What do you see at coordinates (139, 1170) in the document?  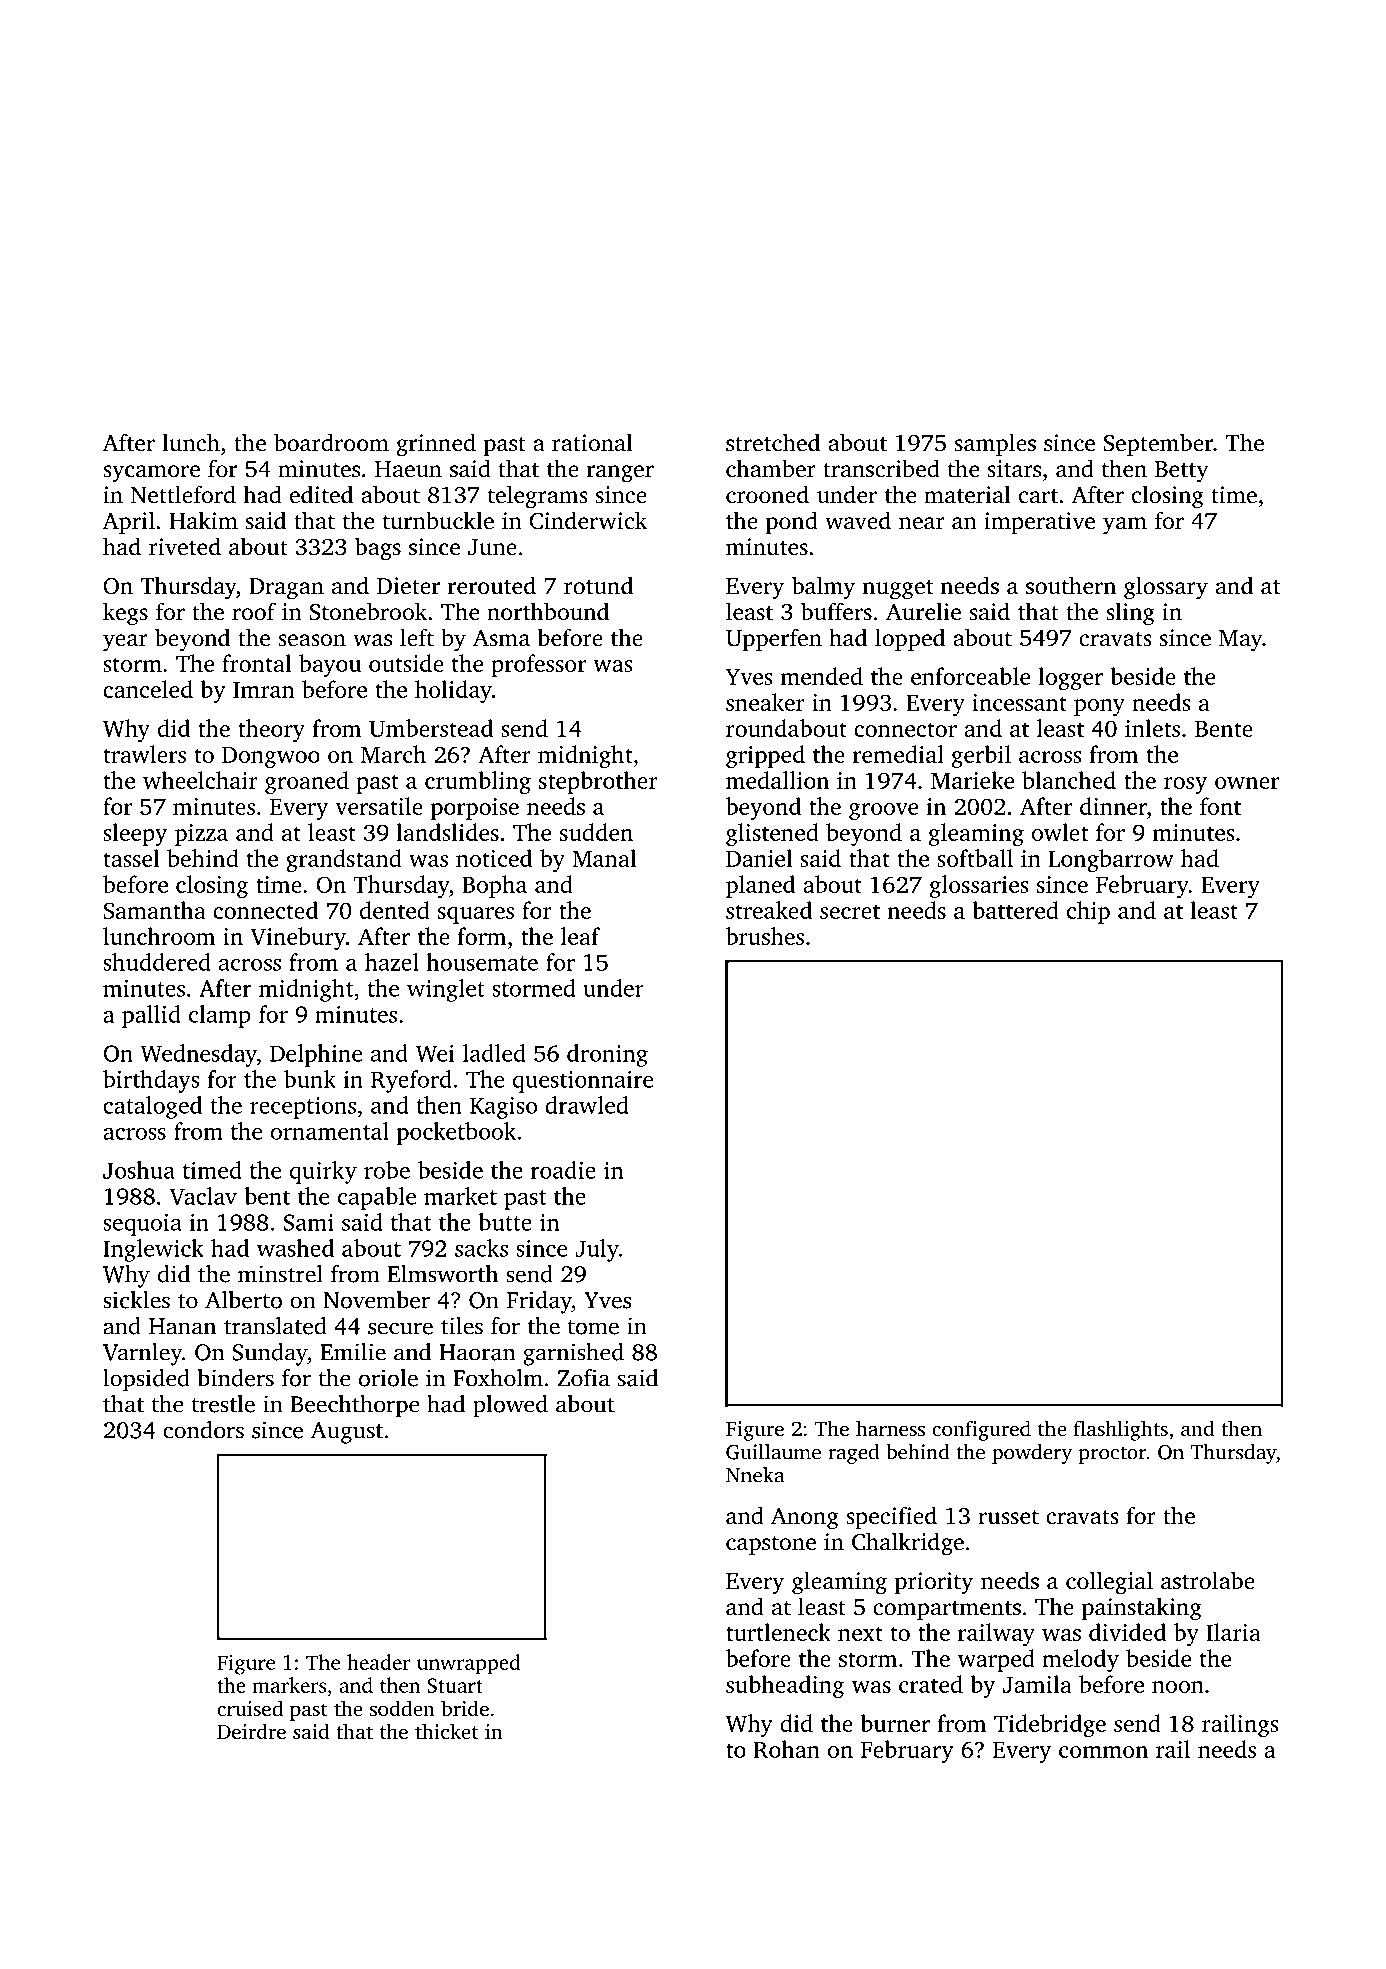 I see `Joshua` at bounding box center [139, 1170].
